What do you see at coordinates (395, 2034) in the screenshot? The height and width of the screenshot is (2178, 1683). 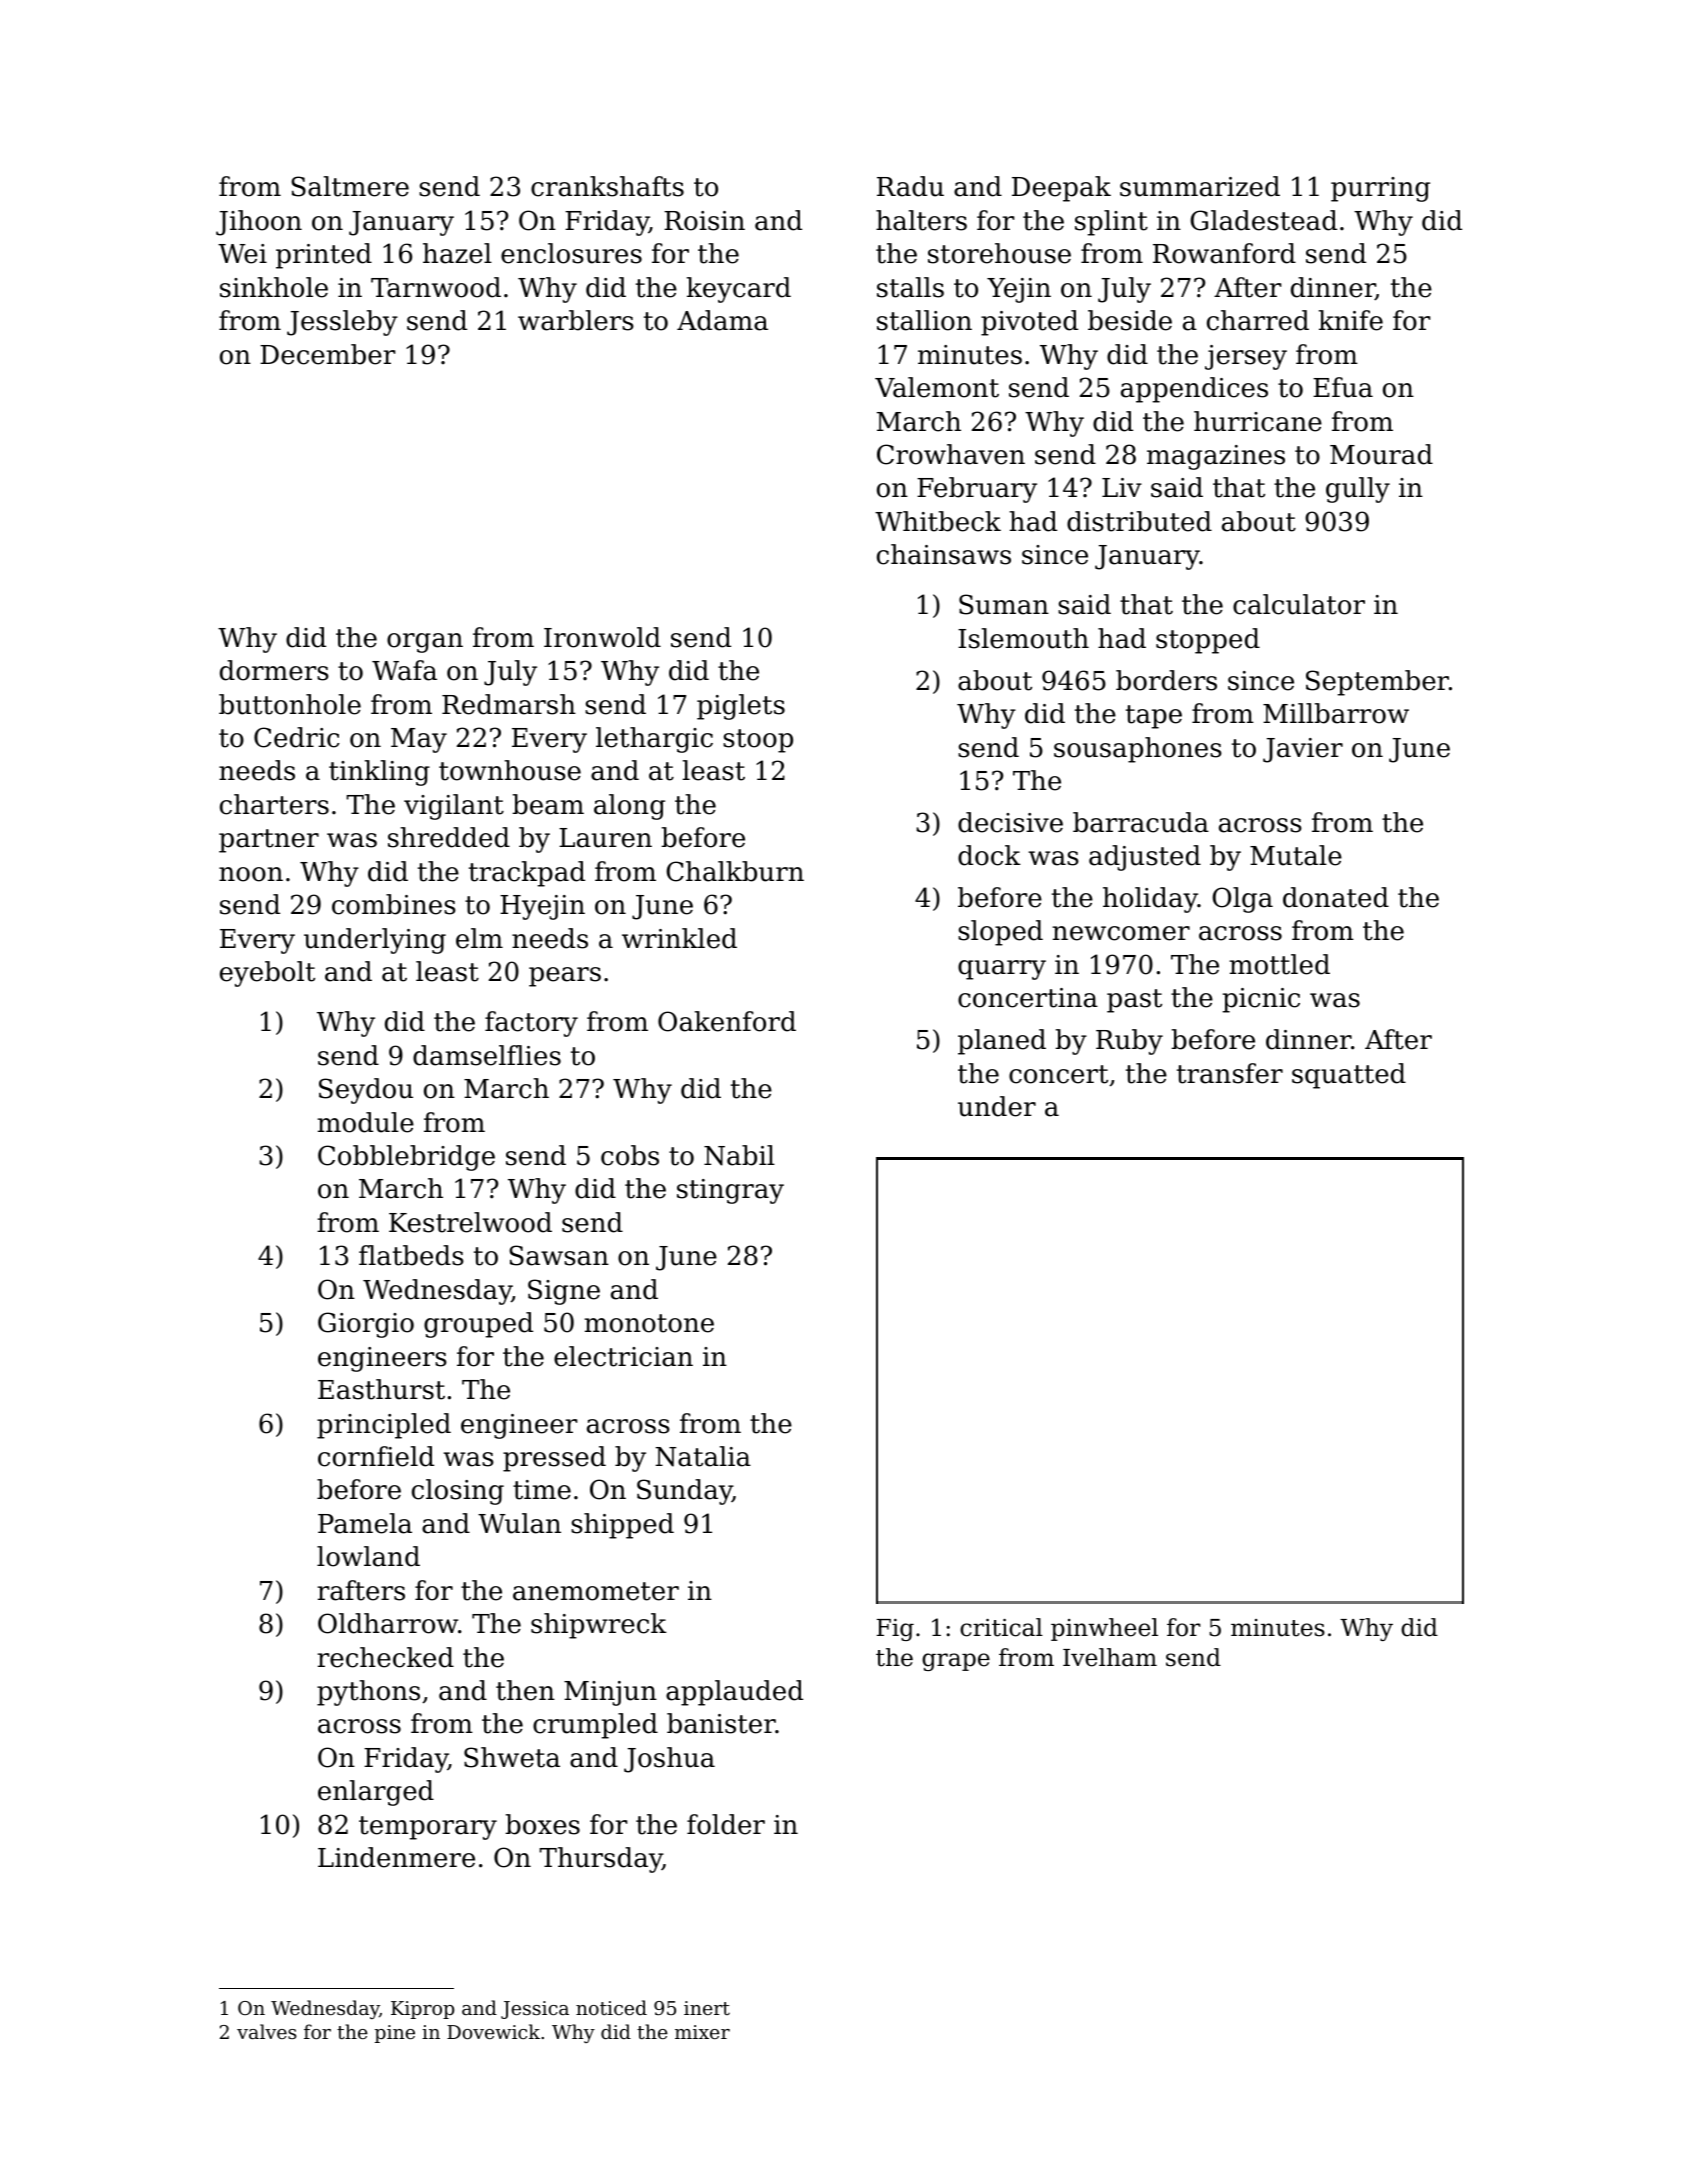 I see `pine` at bounding box center [395, 2034].
